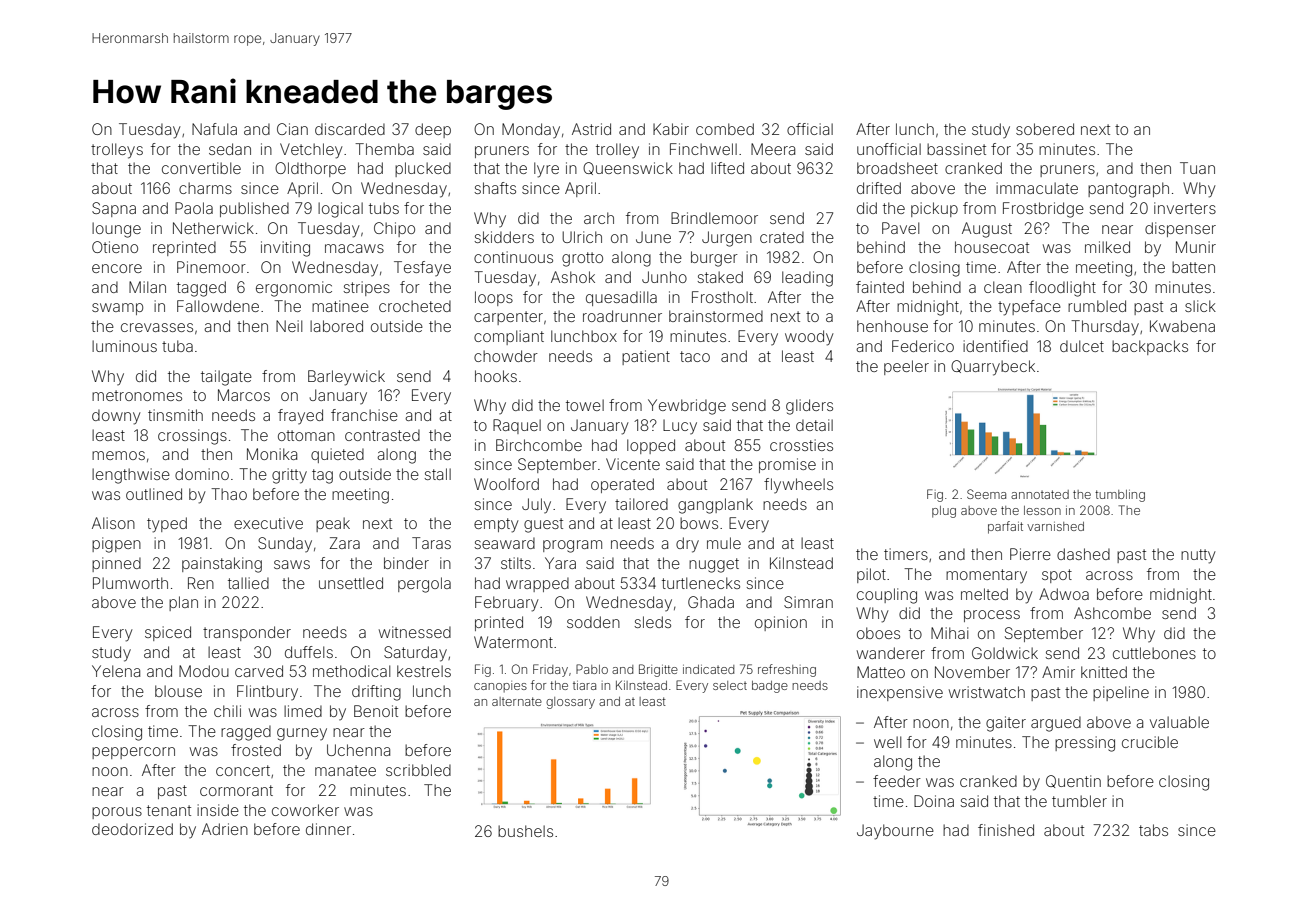 This image has width=1308, height=924. What do you see at coordinates (350, 129) in the image?
I see `discarded` at bounding box center [350, 129].
